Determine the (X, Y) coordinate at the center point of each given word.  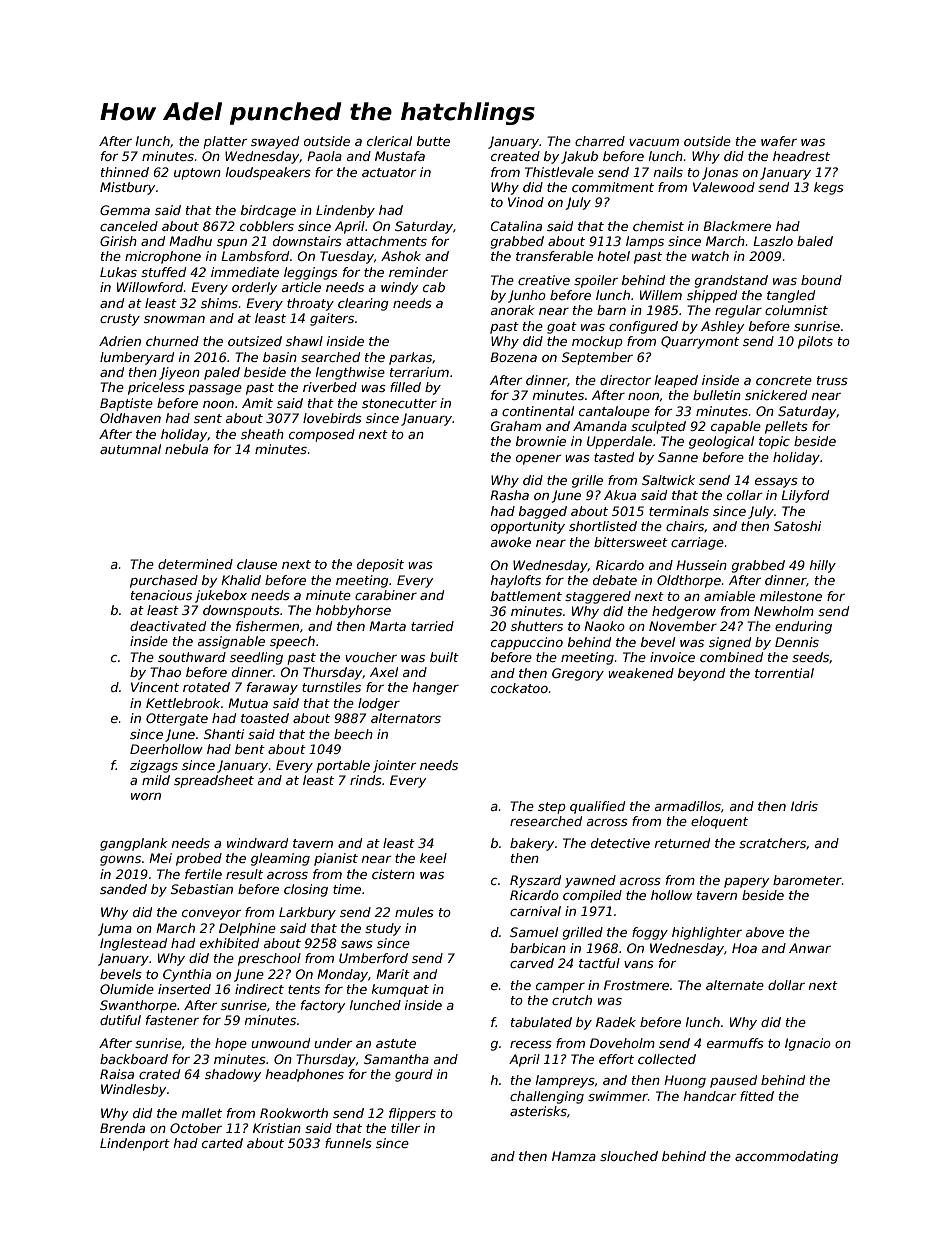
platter (225, 142)
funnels (348, 1143)
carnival (535, 911)
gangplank (134, 844)
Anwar (810, 948)
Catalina (516, 226)
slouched (629, 1156)
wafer (779, 141)
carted (222, 1143)
